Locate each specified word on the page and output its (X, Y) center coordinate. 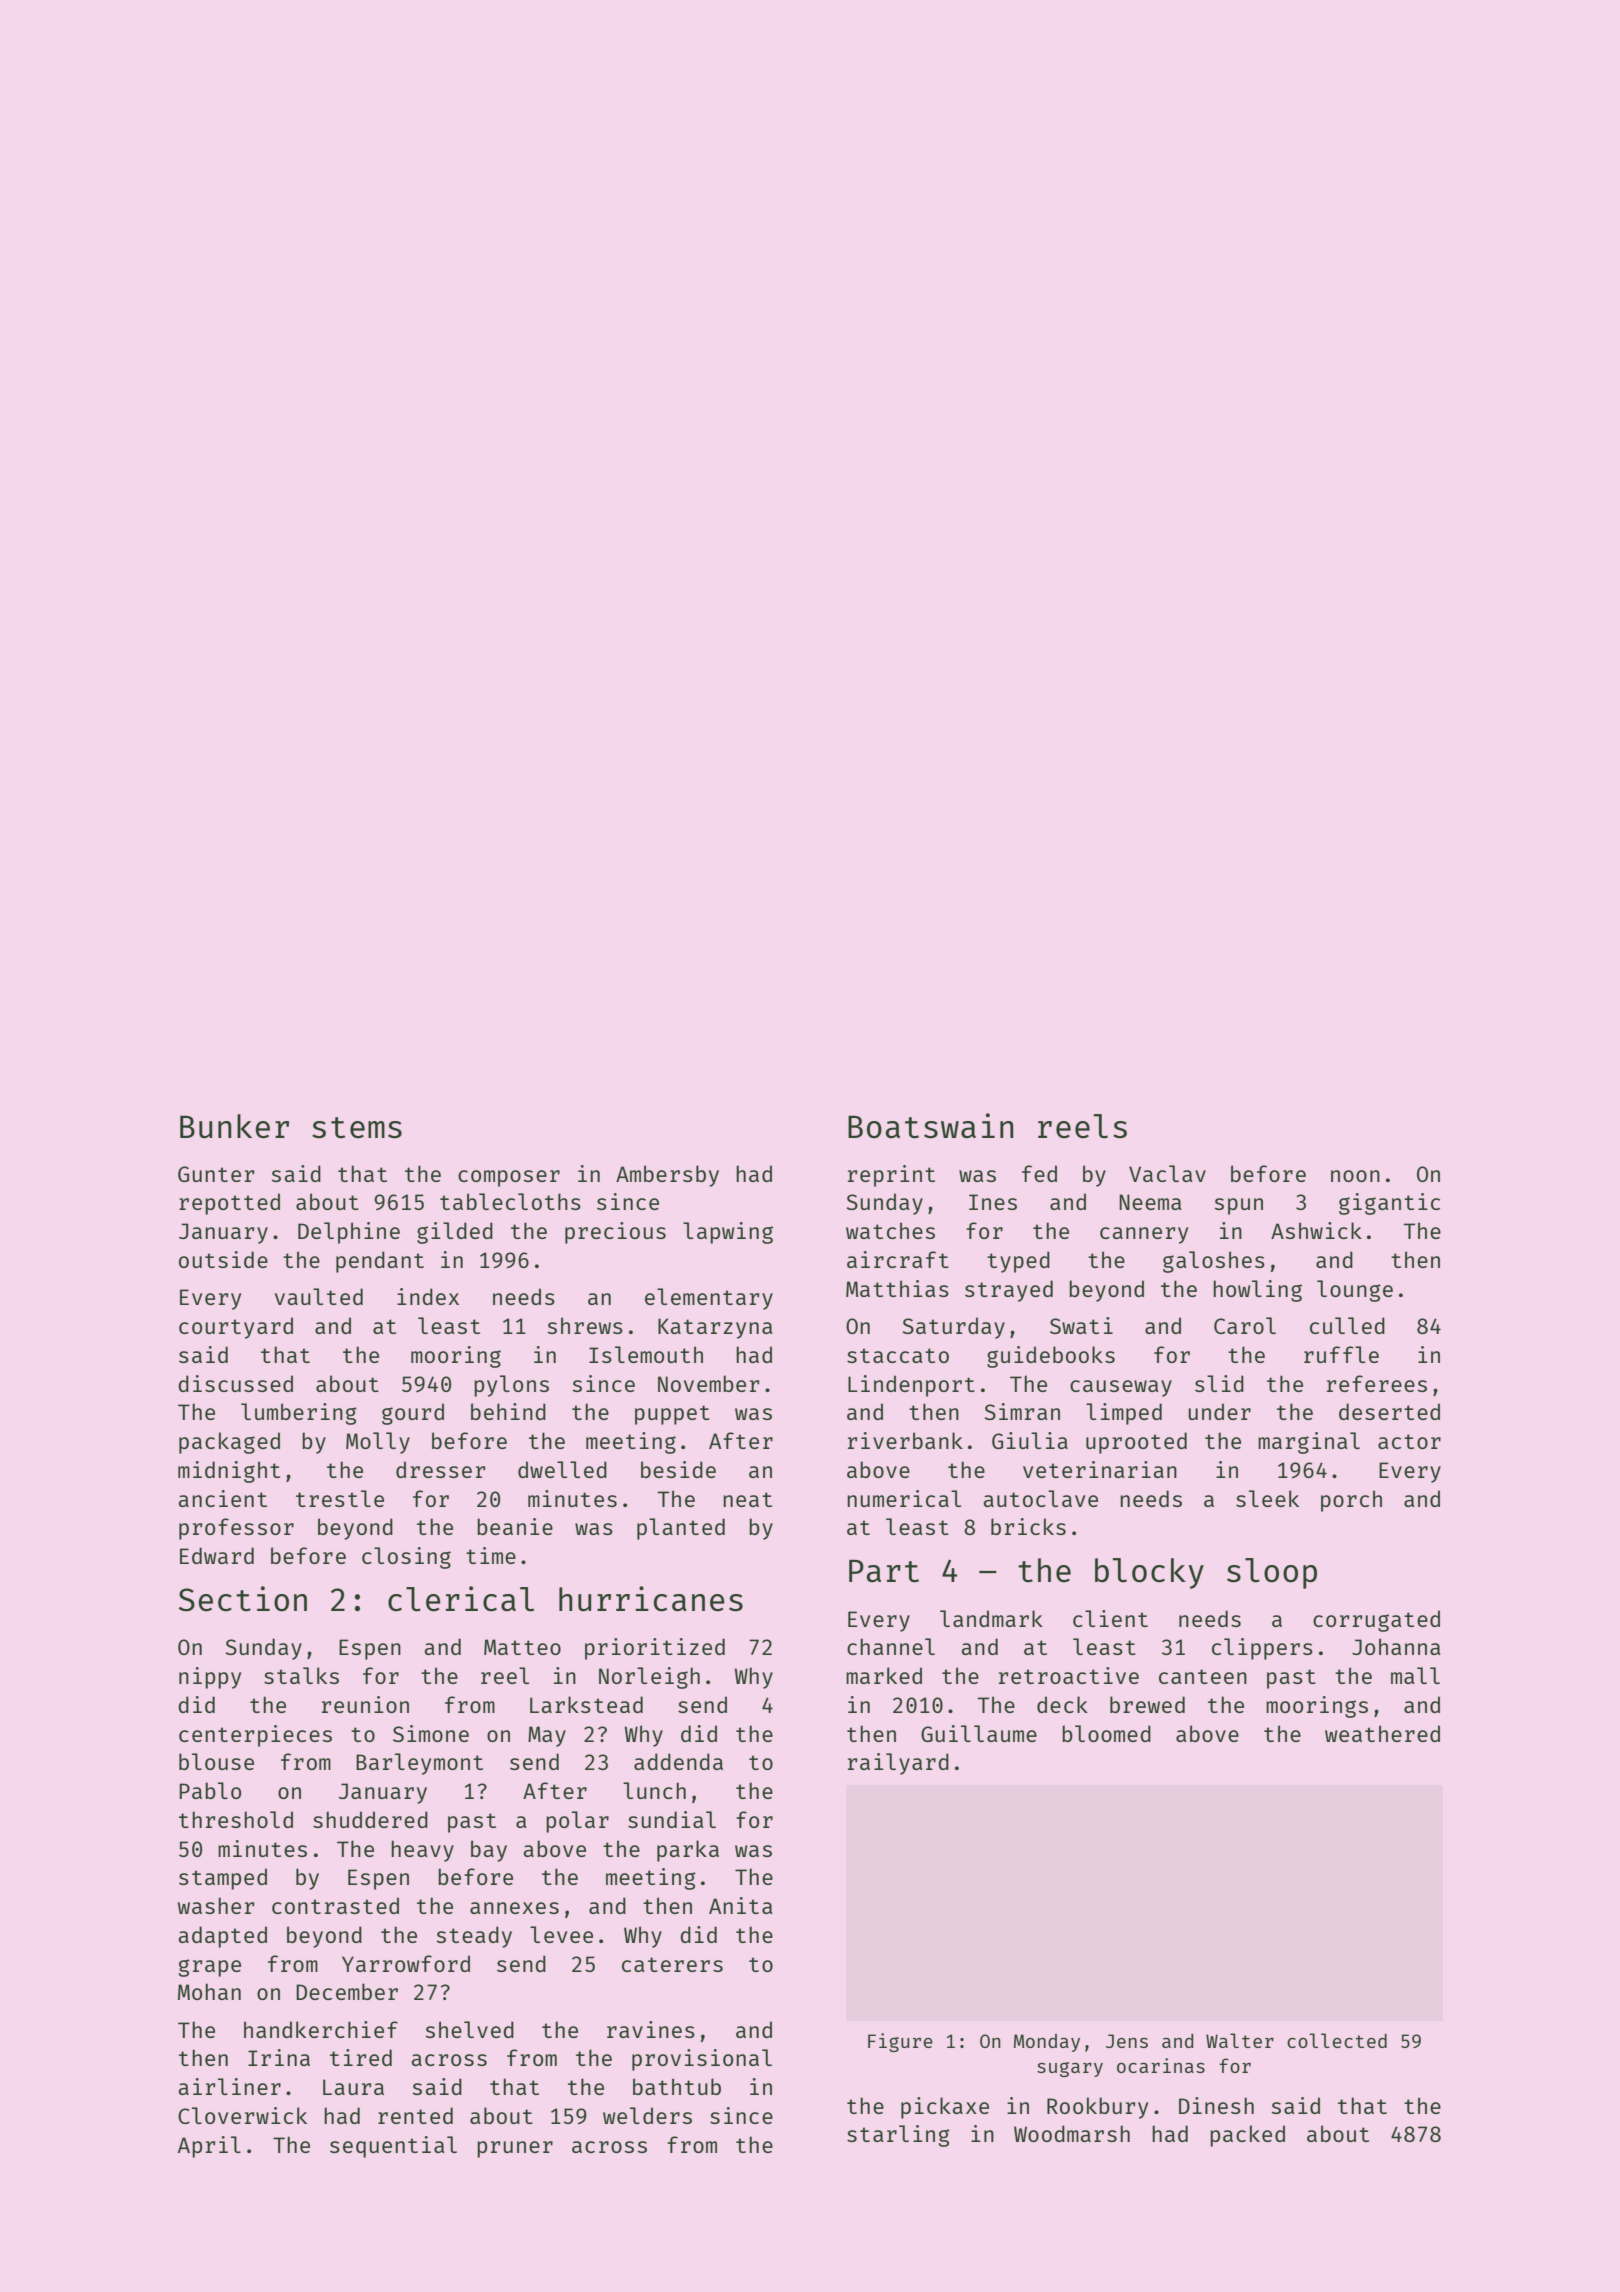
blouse (216, 1761)
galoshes (1214, 1262)
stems (357, 1128)
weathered (1382, 1733)
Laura (353, 2087)
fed (1039, 1173)
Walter (1240, 2040)
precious (615, 1233)
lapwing (728, 1233)
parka (688, 1851)
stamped (223, 1879)
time (491, 1555)
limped (1124, 1414)
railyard (898, 1764)
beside (678, 1469)
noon (1355, 1176)
